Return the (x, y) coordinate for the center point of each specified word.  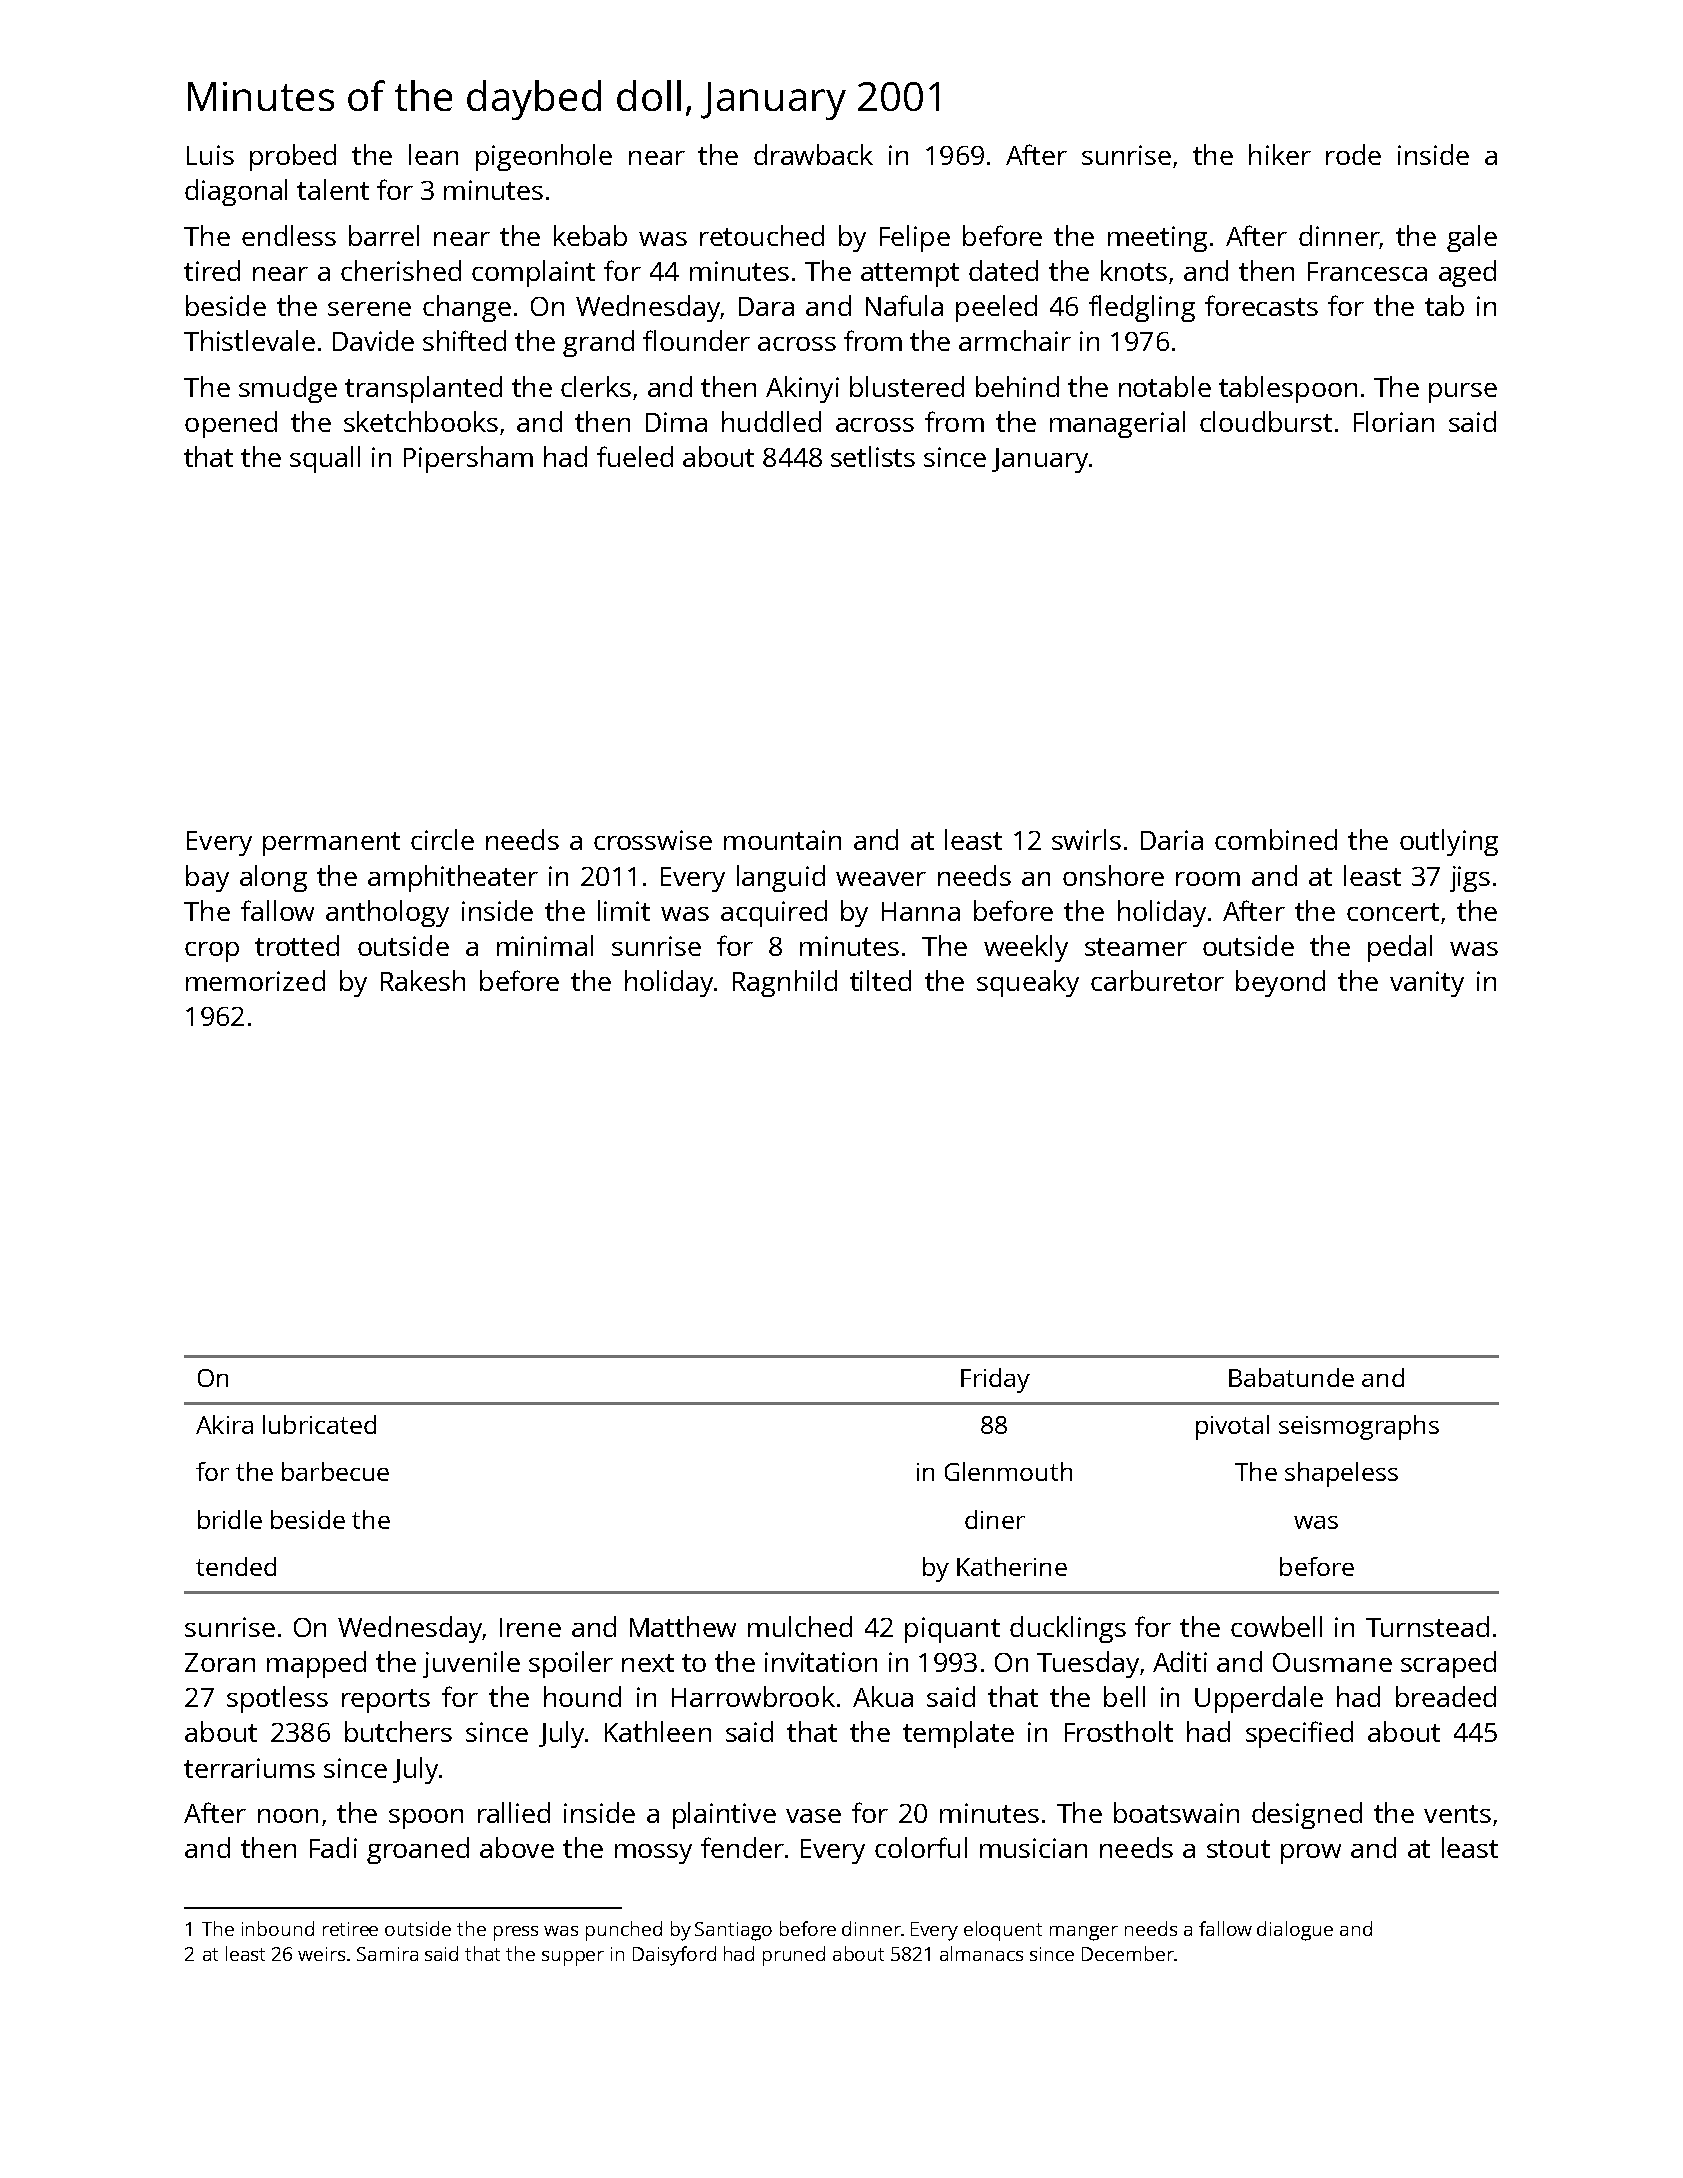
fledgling (1142, 308)
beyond (1280, 983)
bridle (230, 1519)
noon (288, 1816)
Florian (1394, 421)
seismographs (1359, 1427)
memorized (255, 980)
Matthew (683, 1626)
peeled (996, 308)
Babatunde (1291, 1377)
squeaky (1028, 983)
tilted (880, 980)
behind (1017, 386)
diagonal (236, 192)
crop (212, 952)
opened (231, 424)
